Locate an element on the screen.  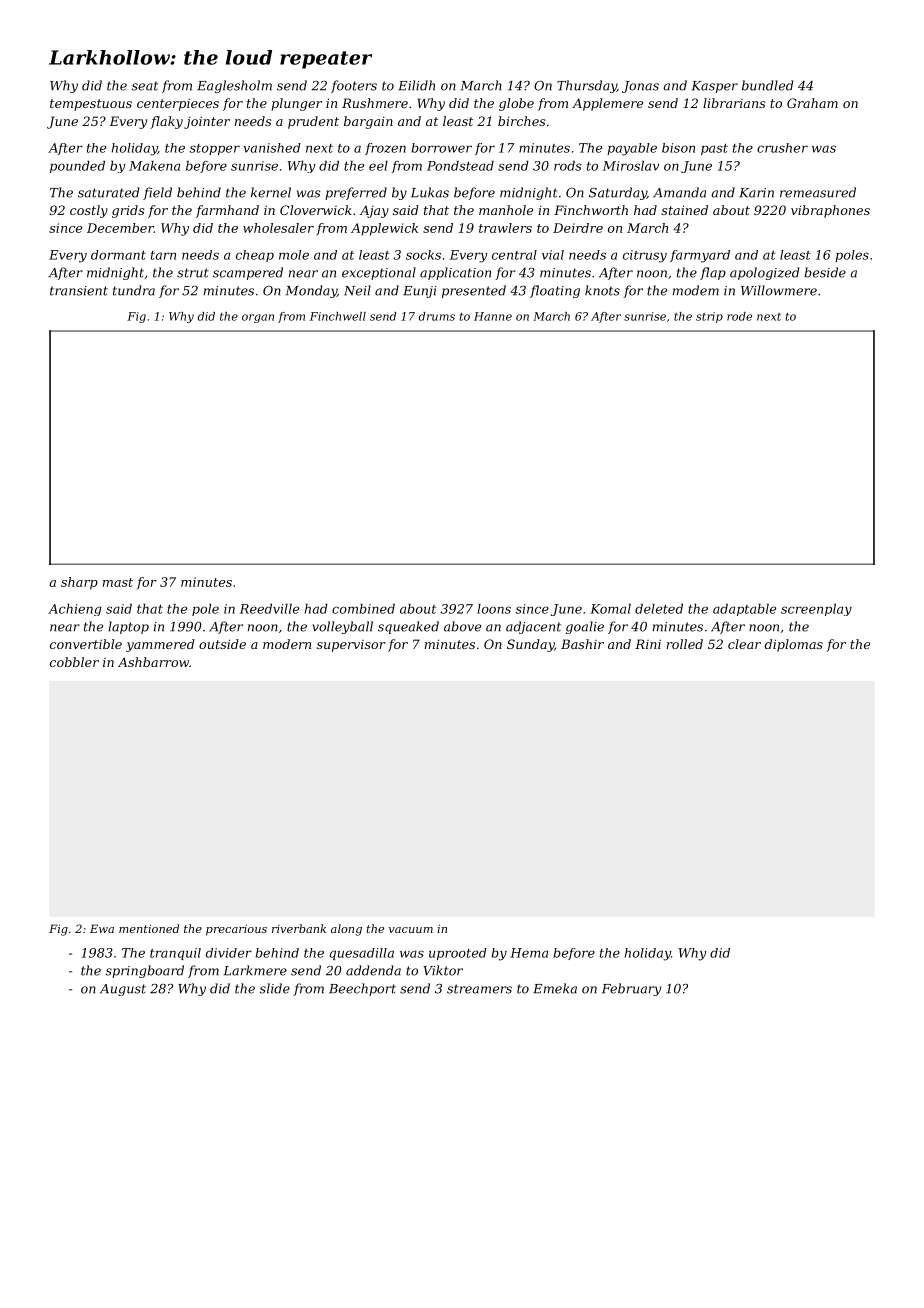
footers is located at coordinates (354, 86).
